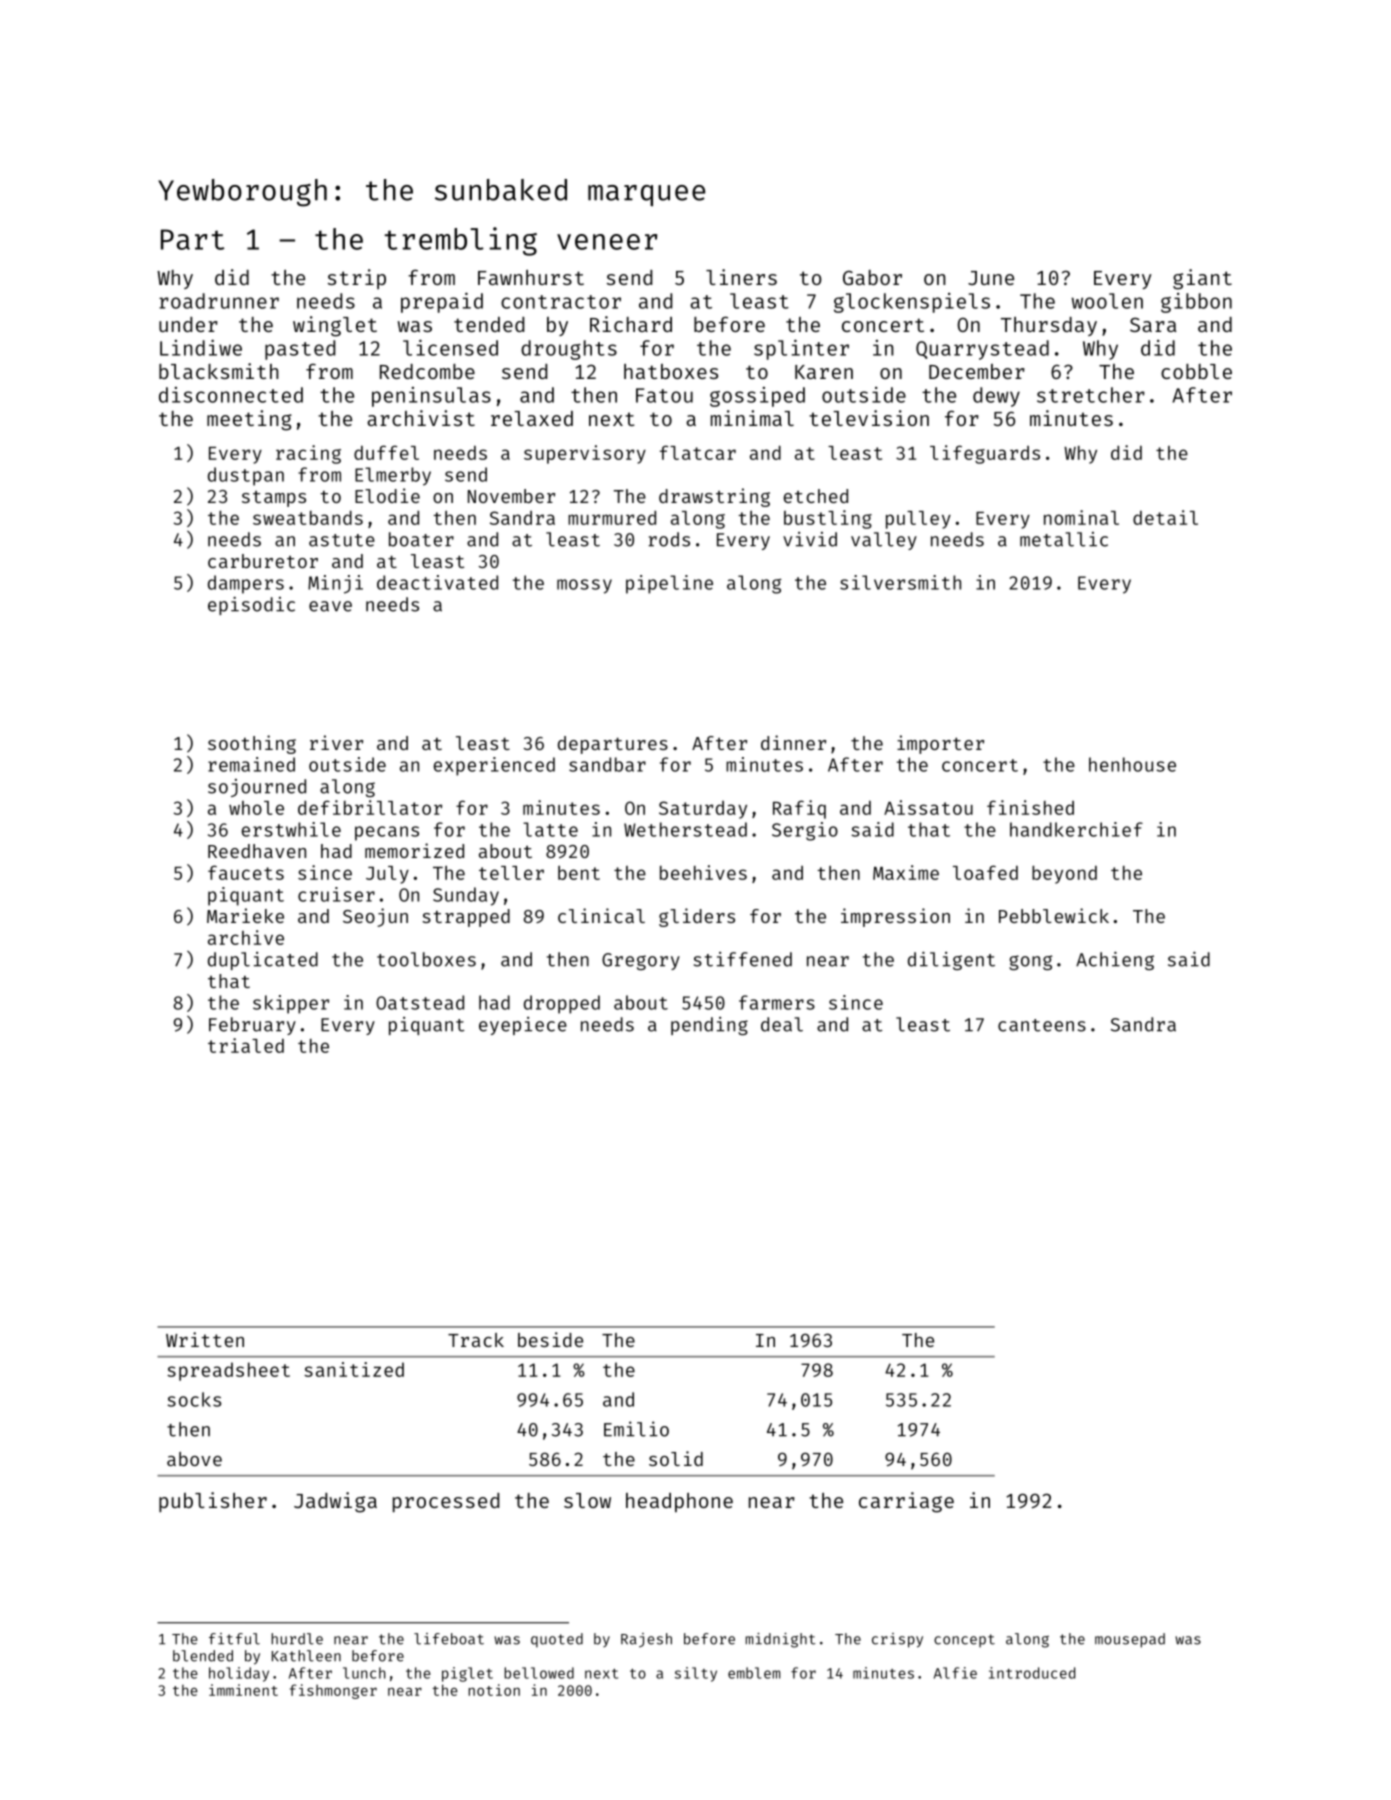 The image size is (1391, 1800). What do you see at coordinates (782, 1024) in the screenshot?
I see `deal` at bounding box center [782, 1024].
